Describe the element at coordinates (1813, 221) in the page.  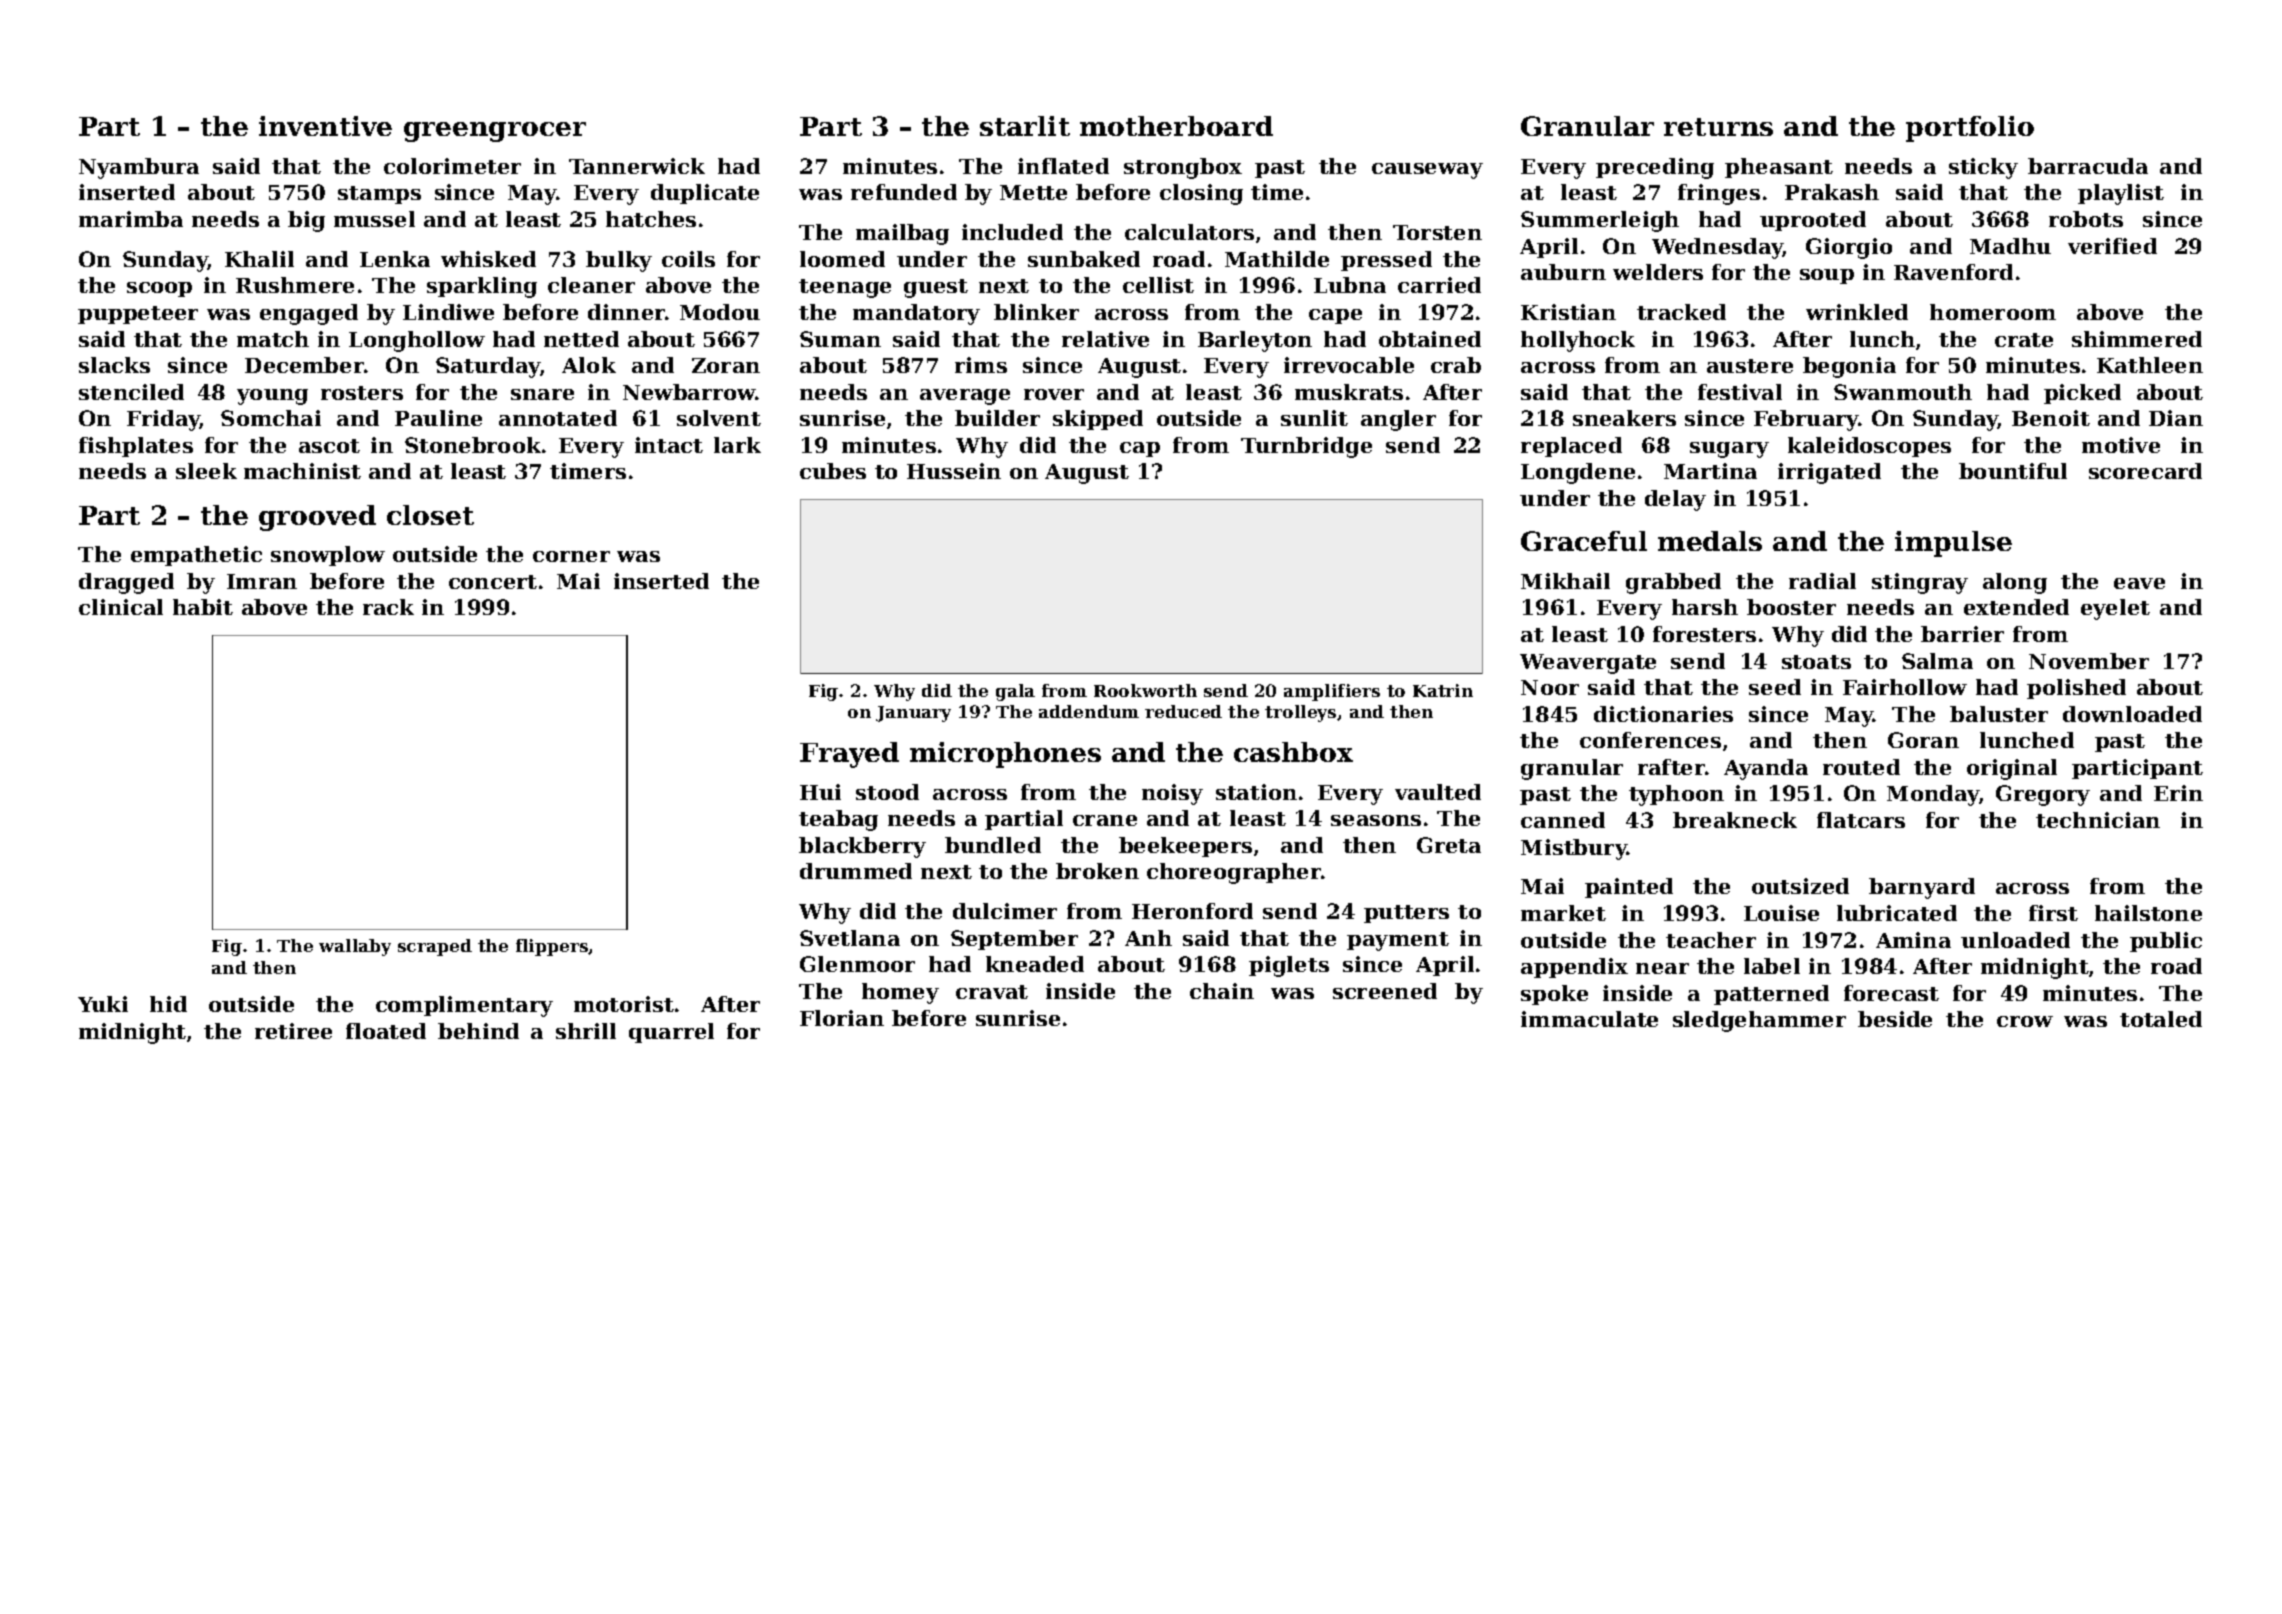
I see `uprooted` at that location.
